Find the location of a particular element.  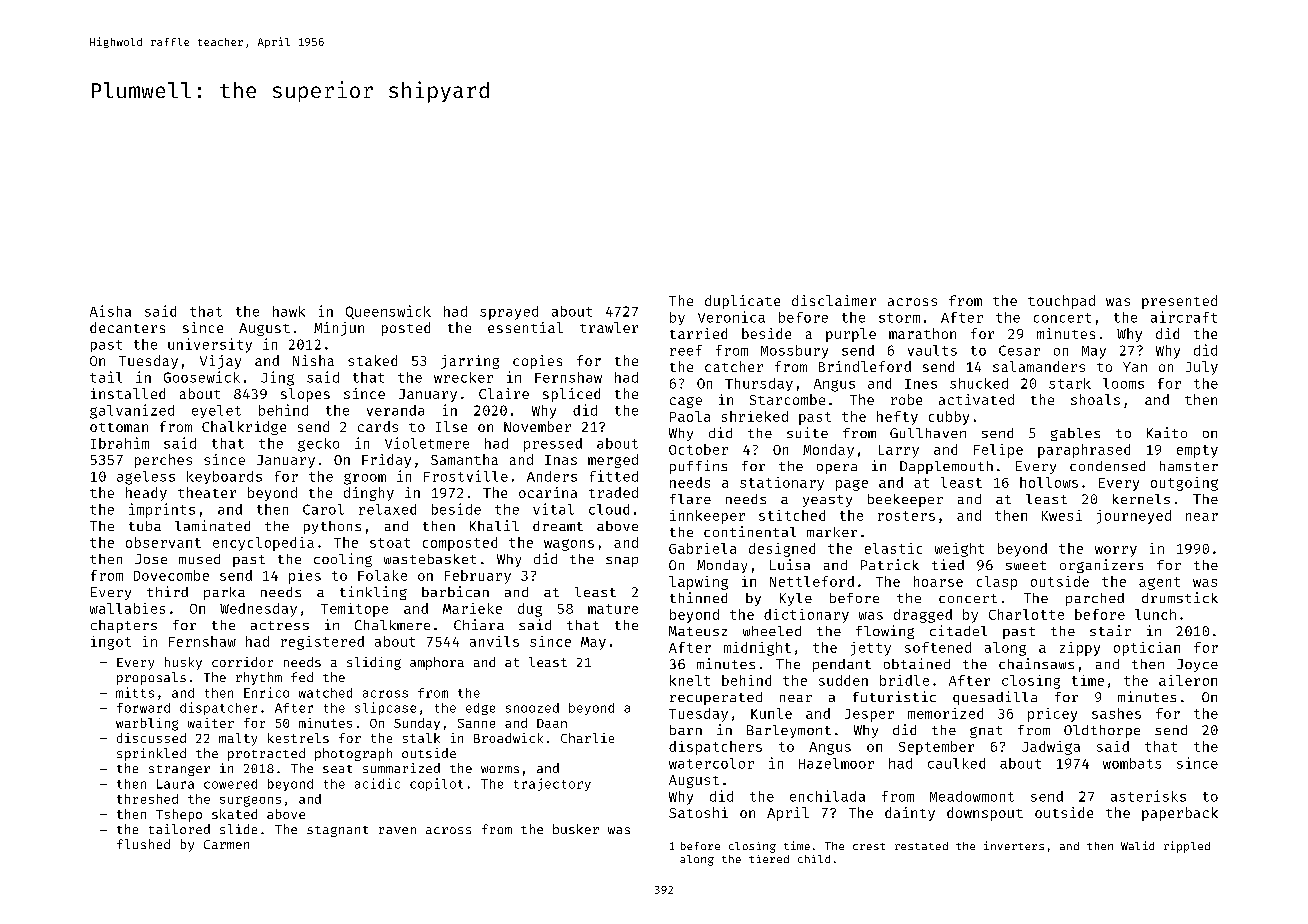

Oldthorpe is located at coordinates (1102, 731).
